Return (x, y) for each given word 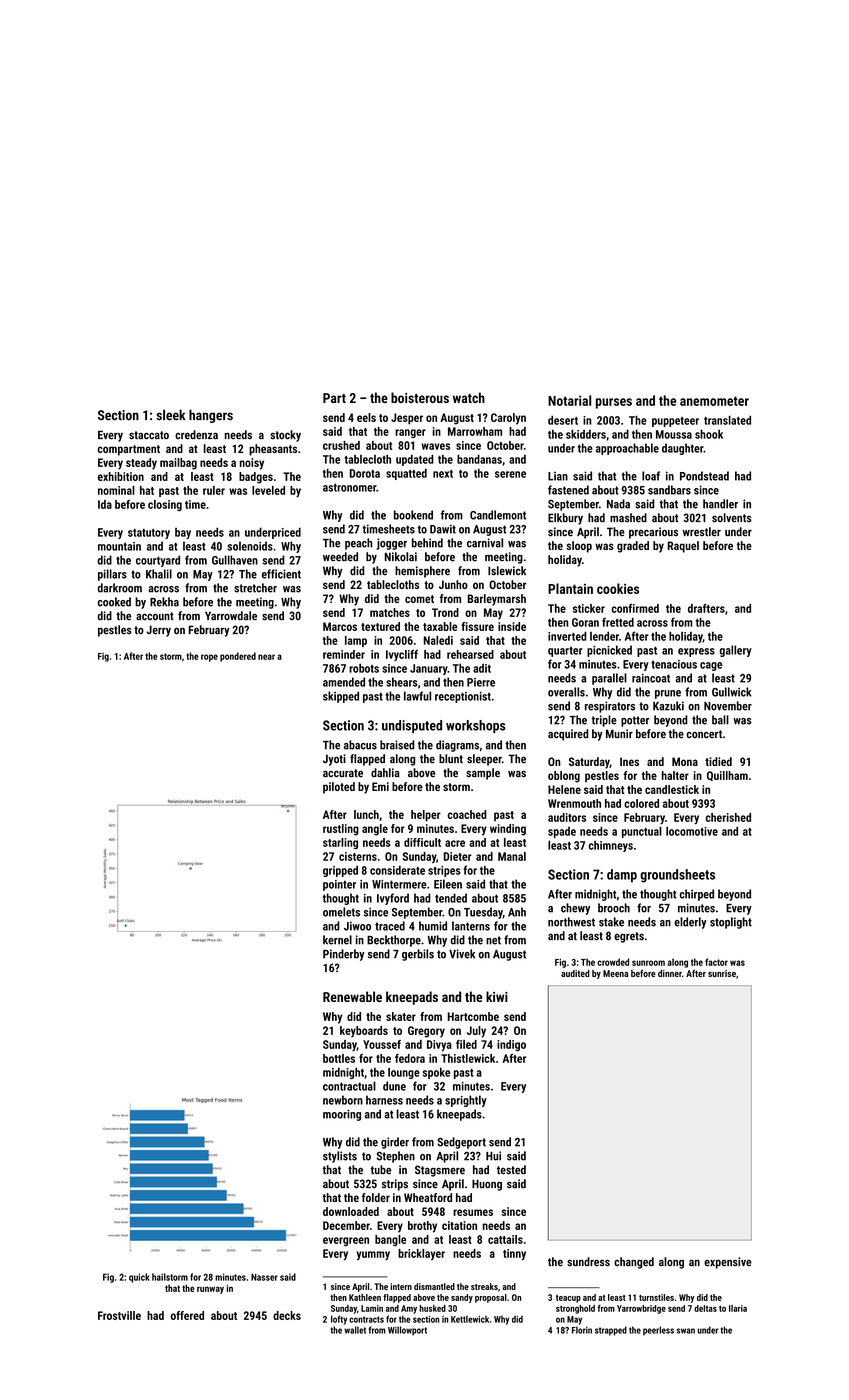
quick (139, 1278)
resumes (473, 1212)
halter (675, 775)
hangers (211, 416)
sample (483, 774)
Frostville (119, 1315)
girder (395, 1143)
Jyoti (334, 760)
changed (634, 1263)
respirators (610, 707)
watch (469, 397)
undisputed (412, 726)
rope (209, 658)
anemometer (714, 401)
